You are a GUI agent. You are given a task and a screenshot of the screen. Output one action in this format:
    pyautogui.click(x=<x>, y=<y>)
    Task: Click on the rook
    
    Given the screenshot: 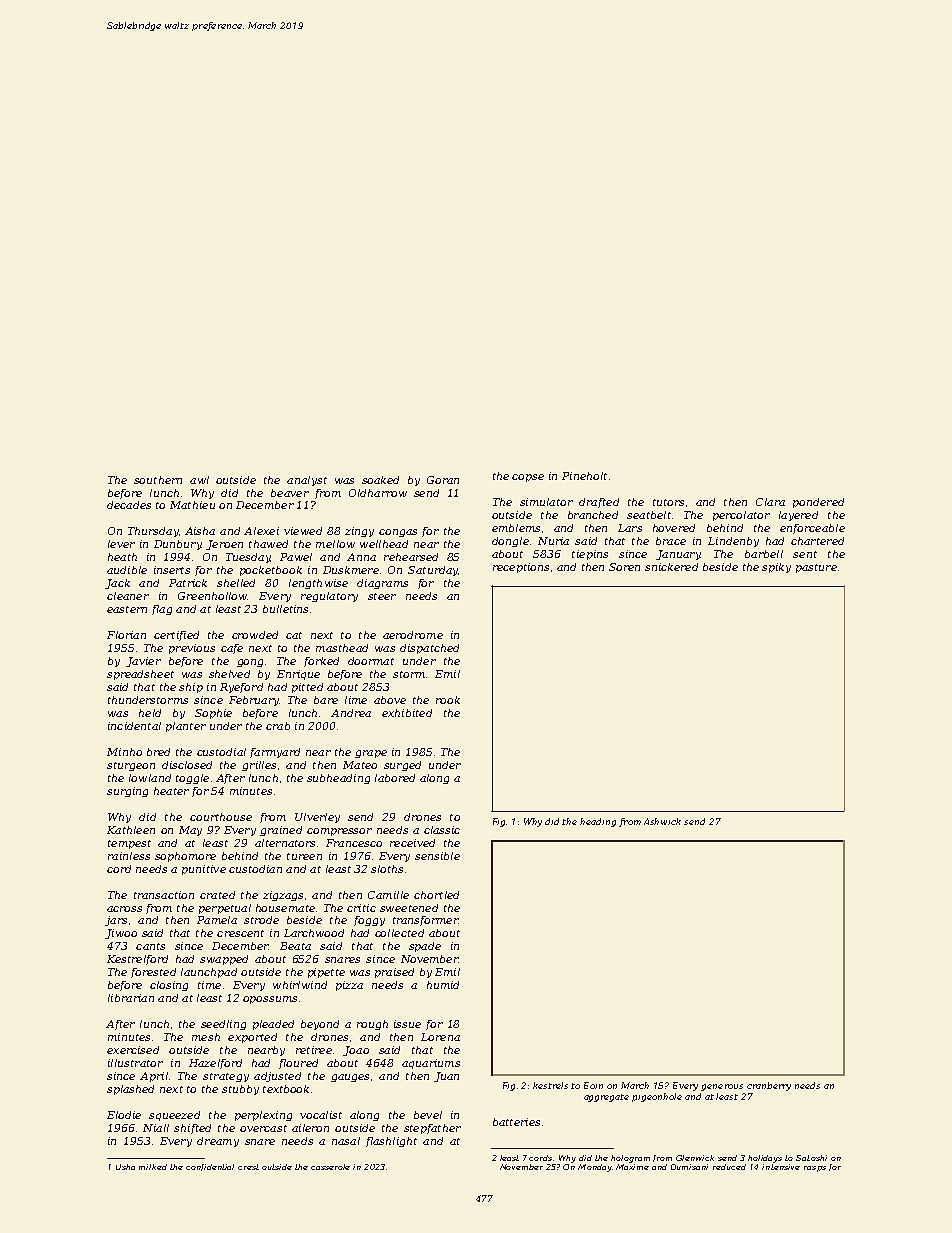 What is the action you would take?
    pyautogui.click(x=448, y=700)
